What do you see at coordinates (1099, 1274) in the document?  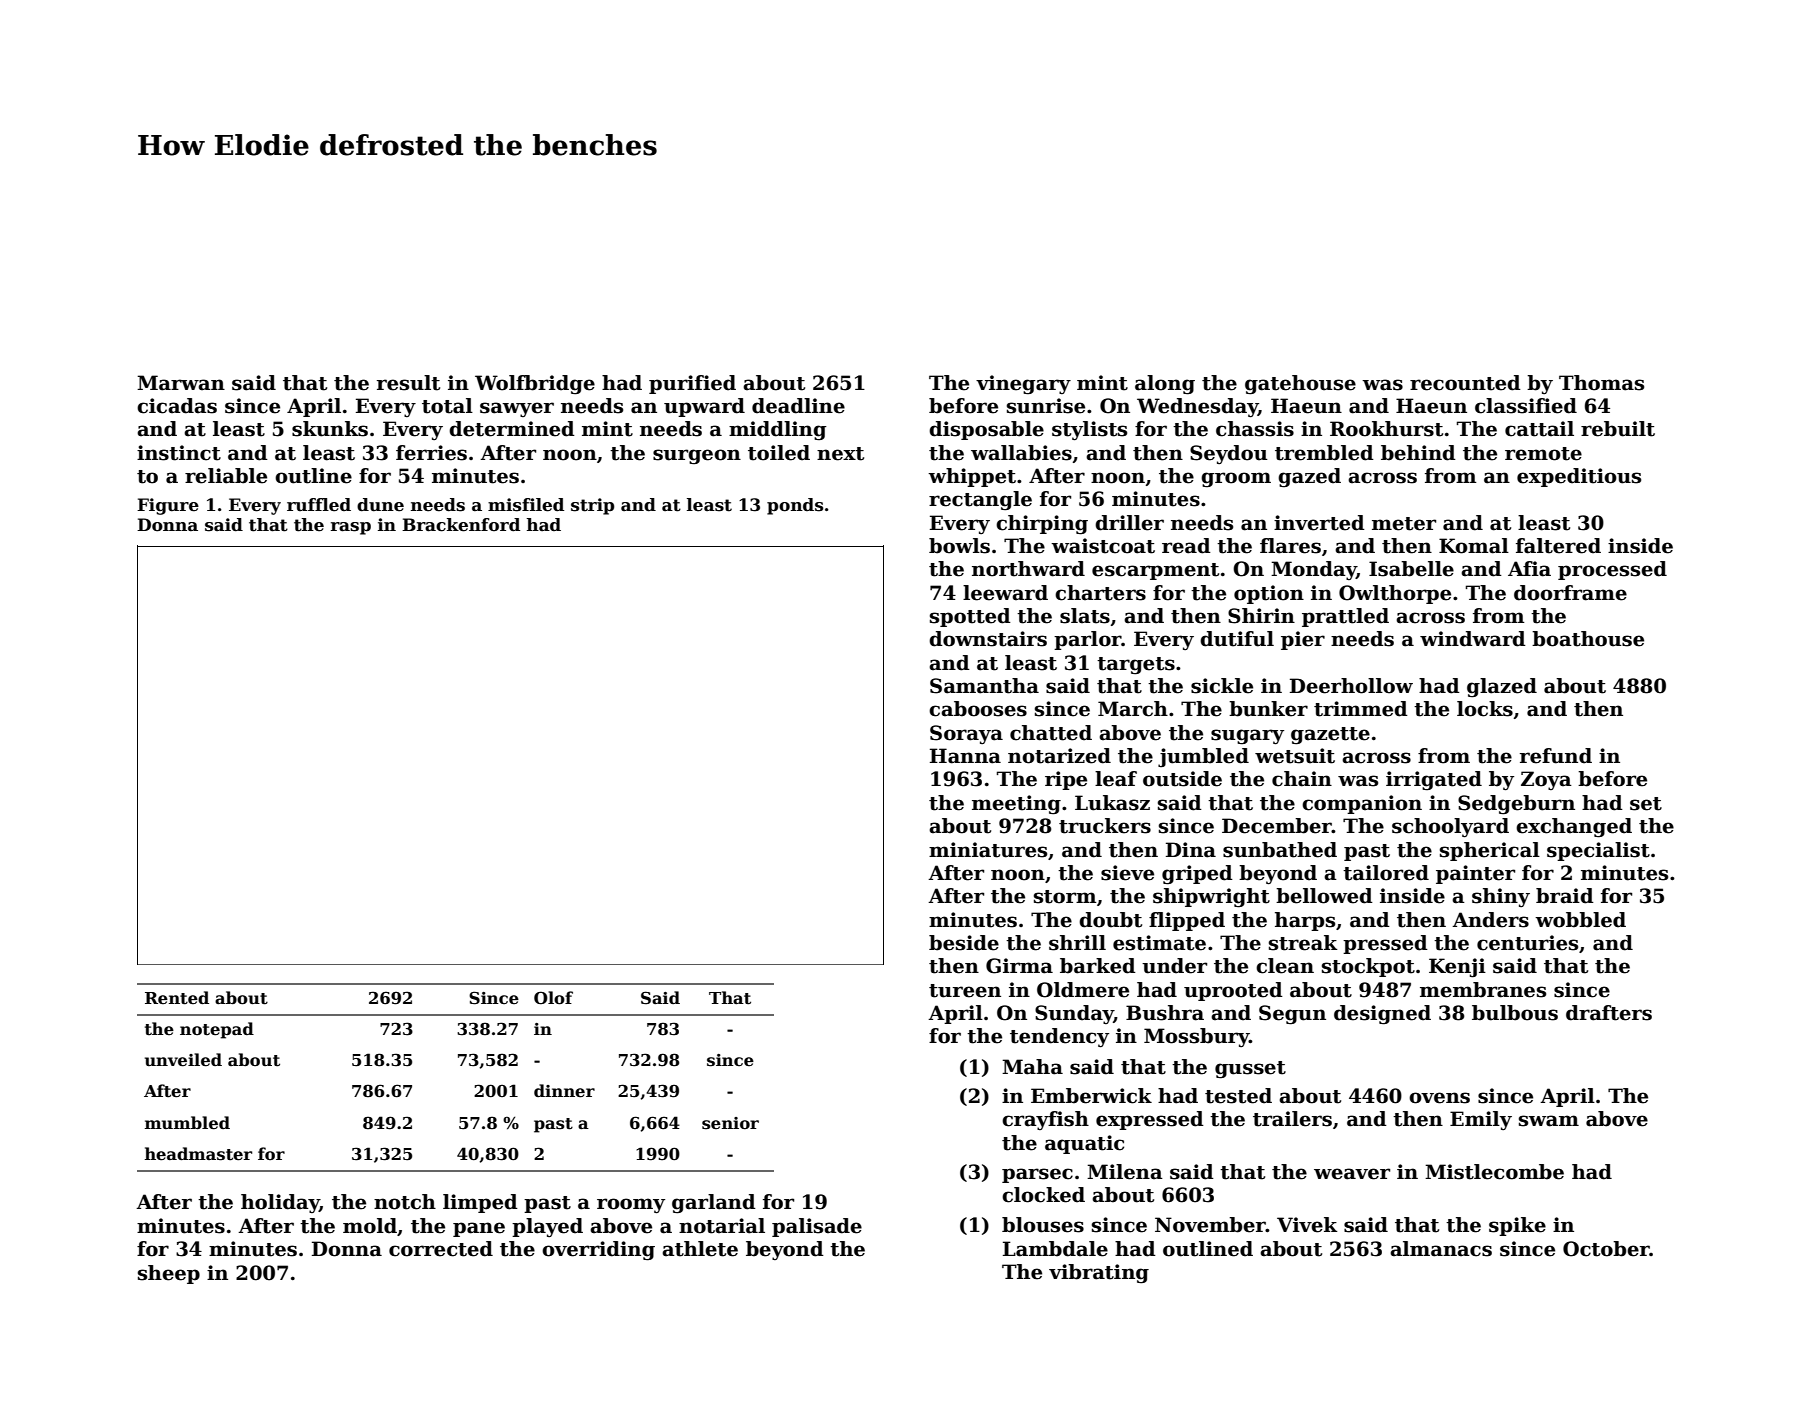 I see `vibrating` at bounding box center [1099, 1274].
